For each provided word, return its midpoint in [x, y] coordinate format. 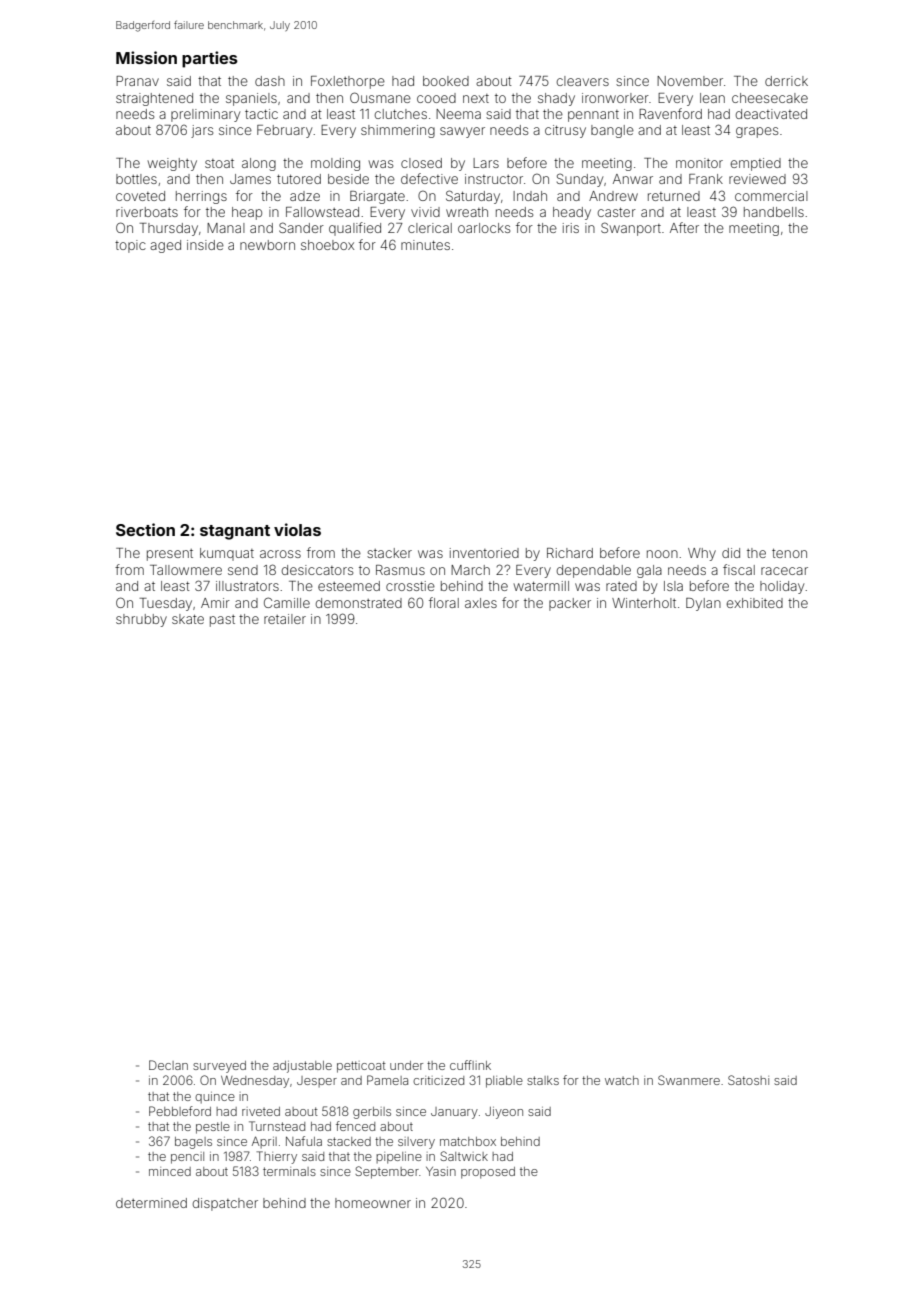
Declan [168, 1065]
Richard [570, 553]
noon [662, 554]
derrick [786, 81]
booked [446, 81]
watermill [541, 586]
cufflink [470, 1065]
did [731, 553]
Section [145, 529]
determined [151, 1203]
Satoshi [748, 1080]
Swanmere [689, 1080]
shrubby [141, 620]
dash [270, 81]
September [387, 1172]
